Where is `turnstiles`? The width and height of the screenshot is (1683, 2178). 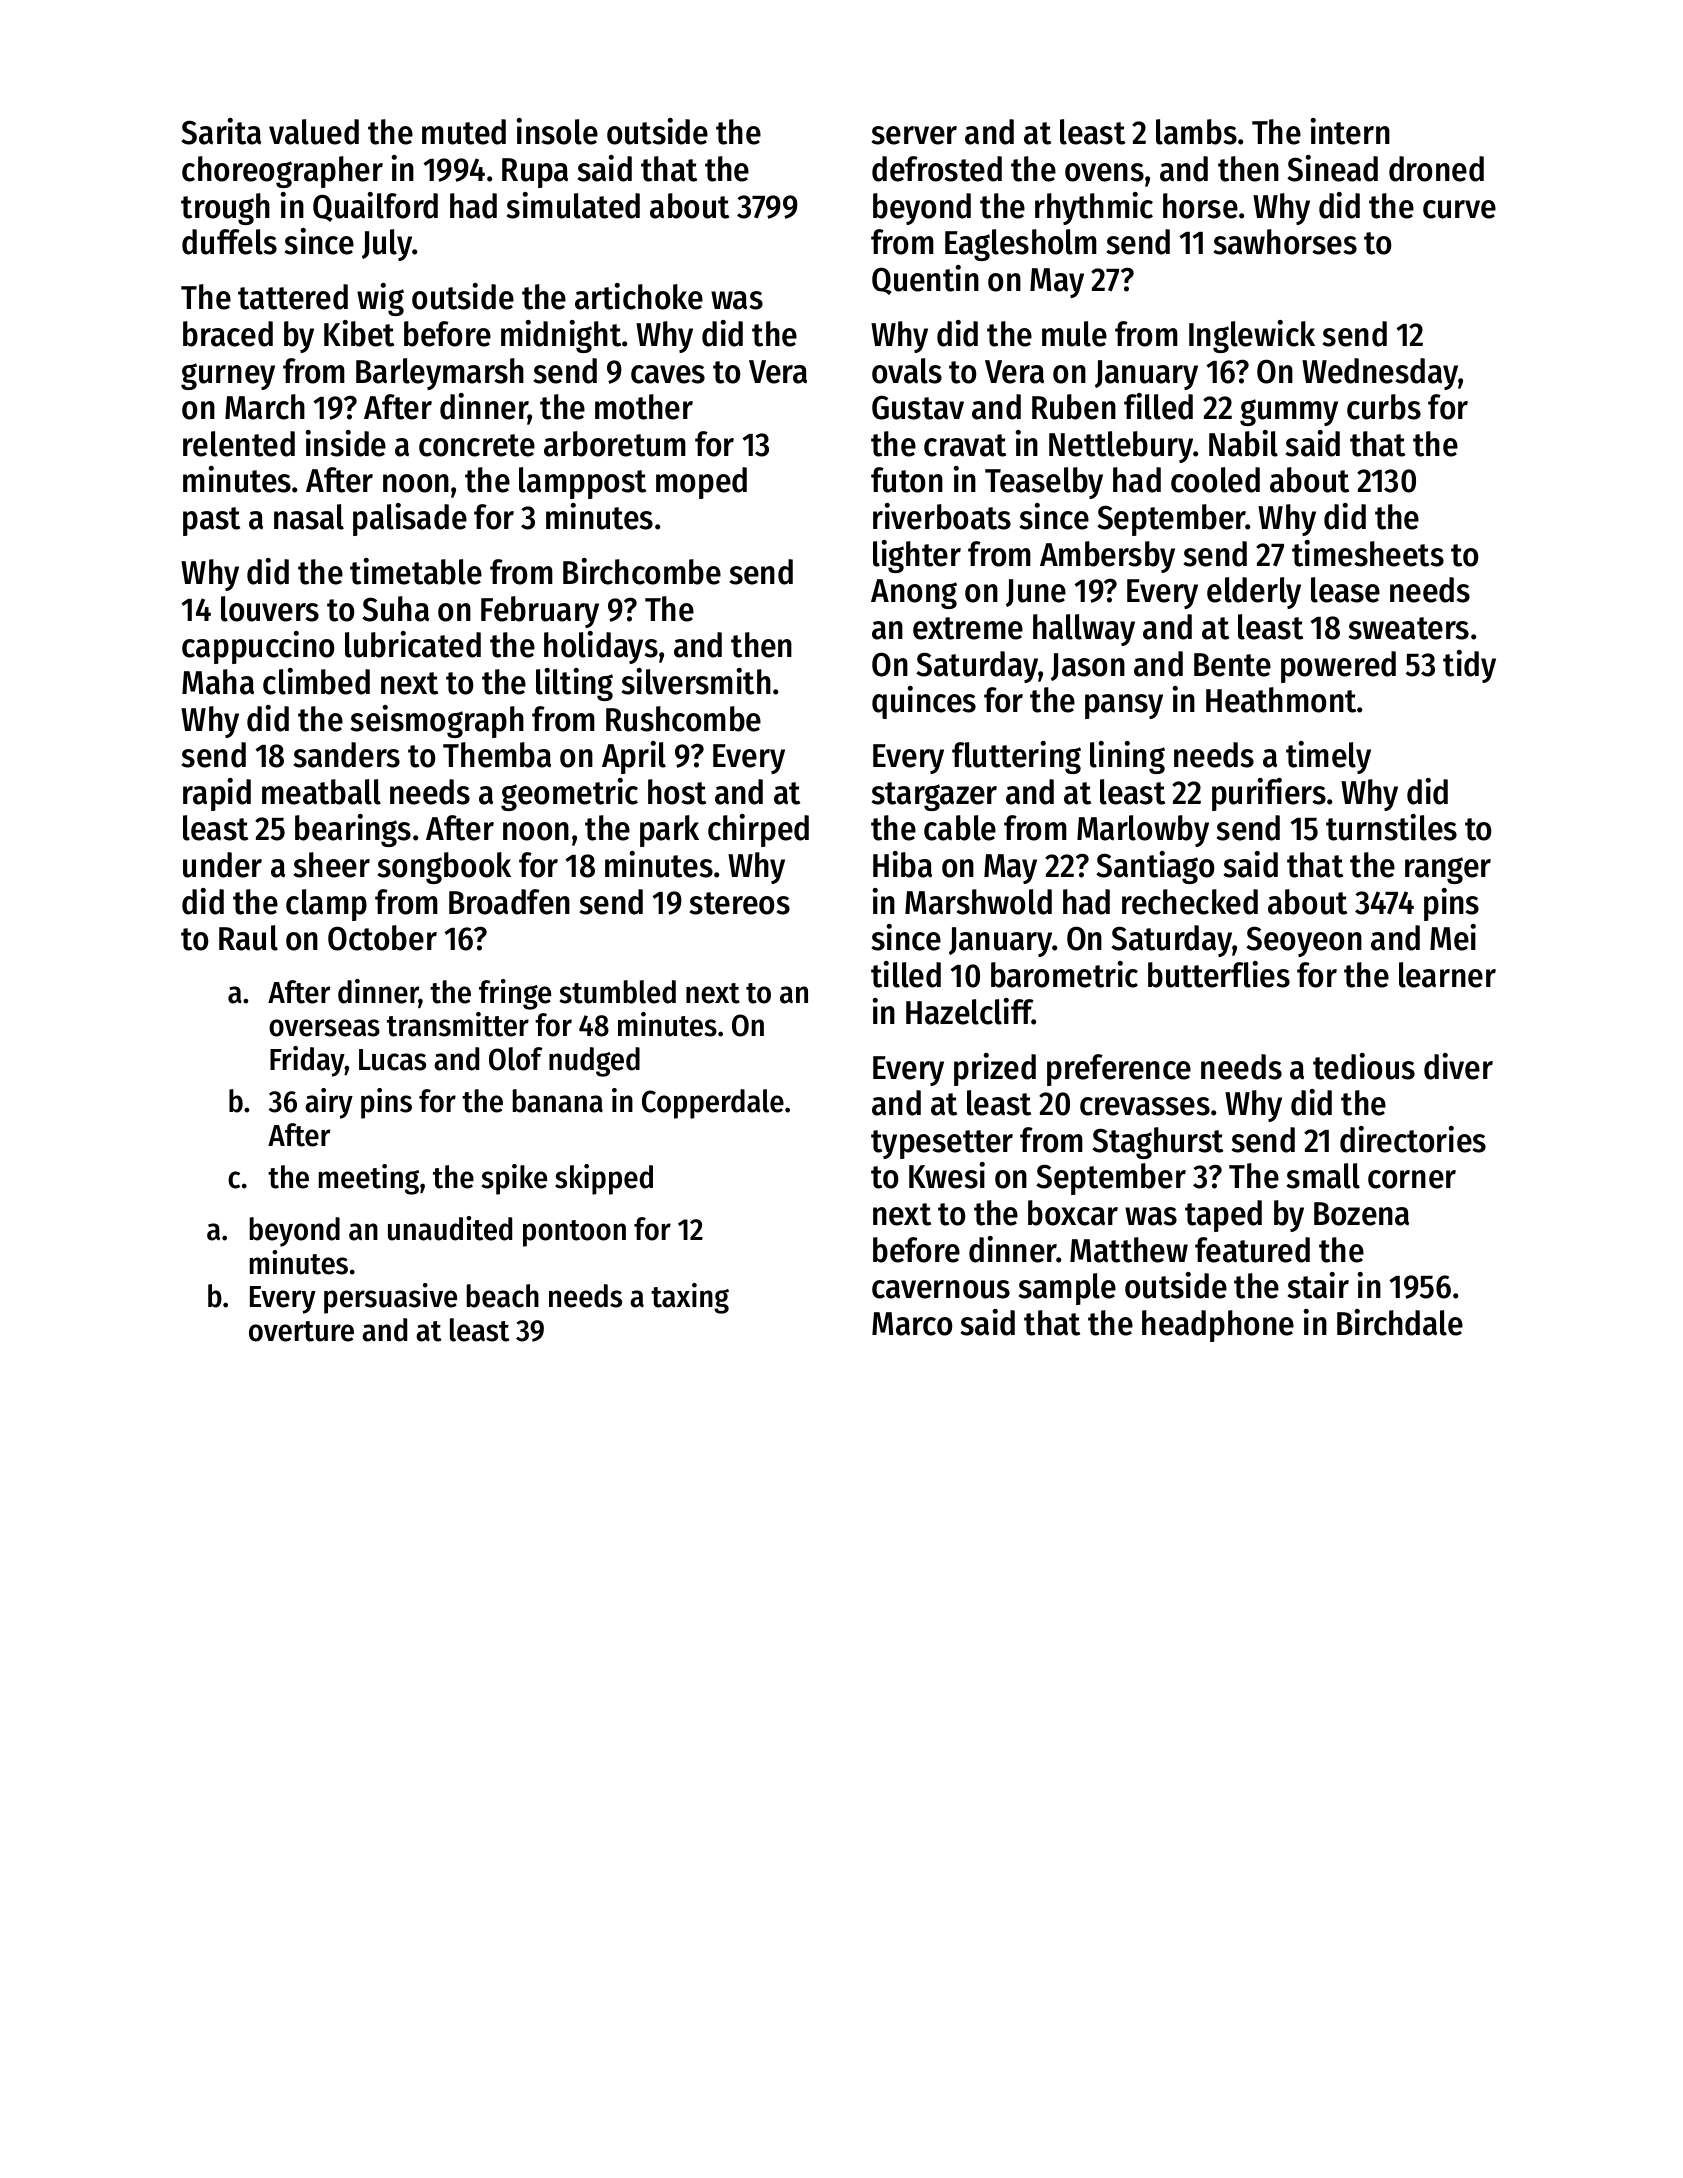
turnstiles is located at coordinates (1391, 827).
